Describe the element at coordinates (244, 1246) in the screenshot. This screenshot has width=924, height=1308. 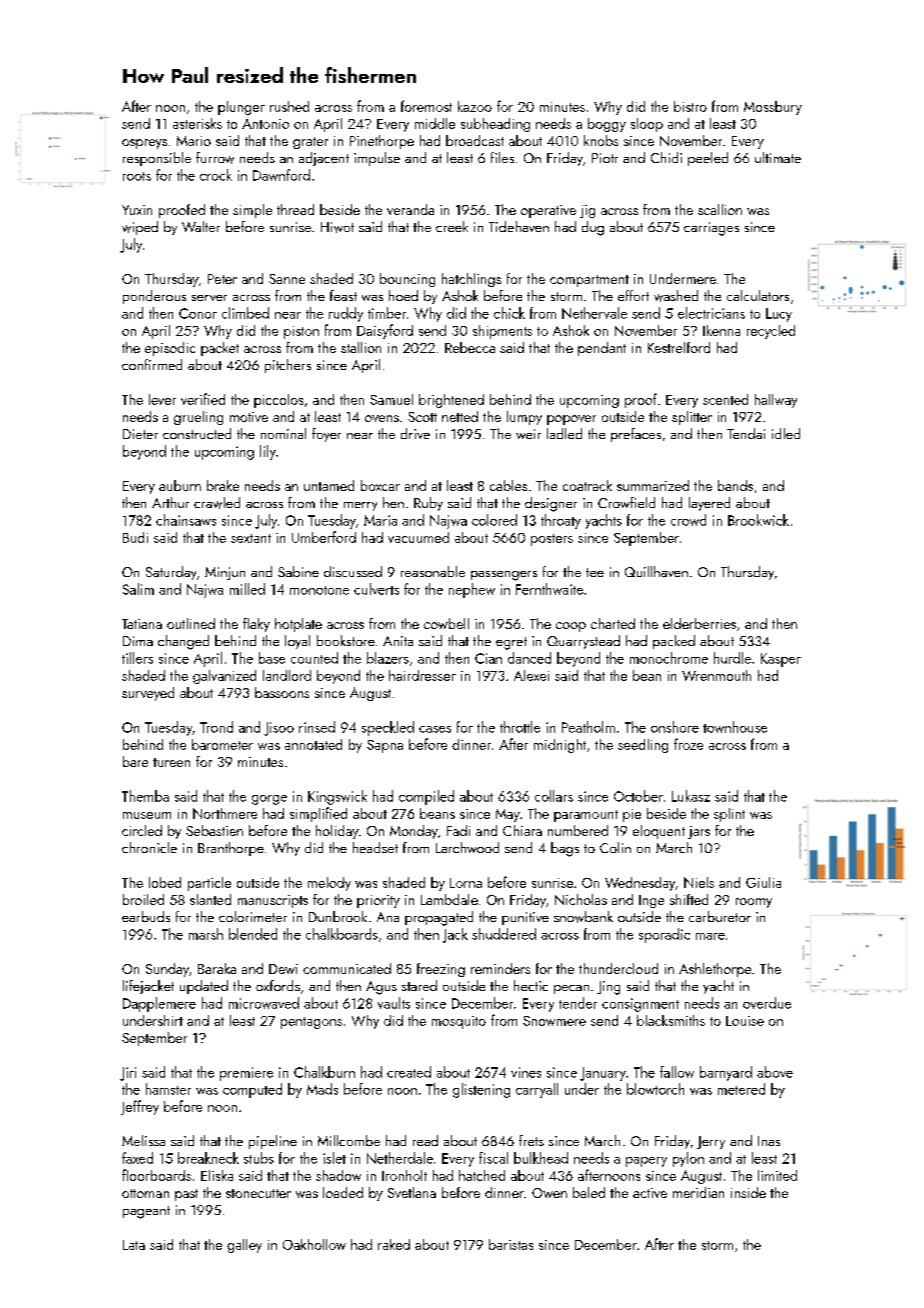
I see `galley` at that location.
